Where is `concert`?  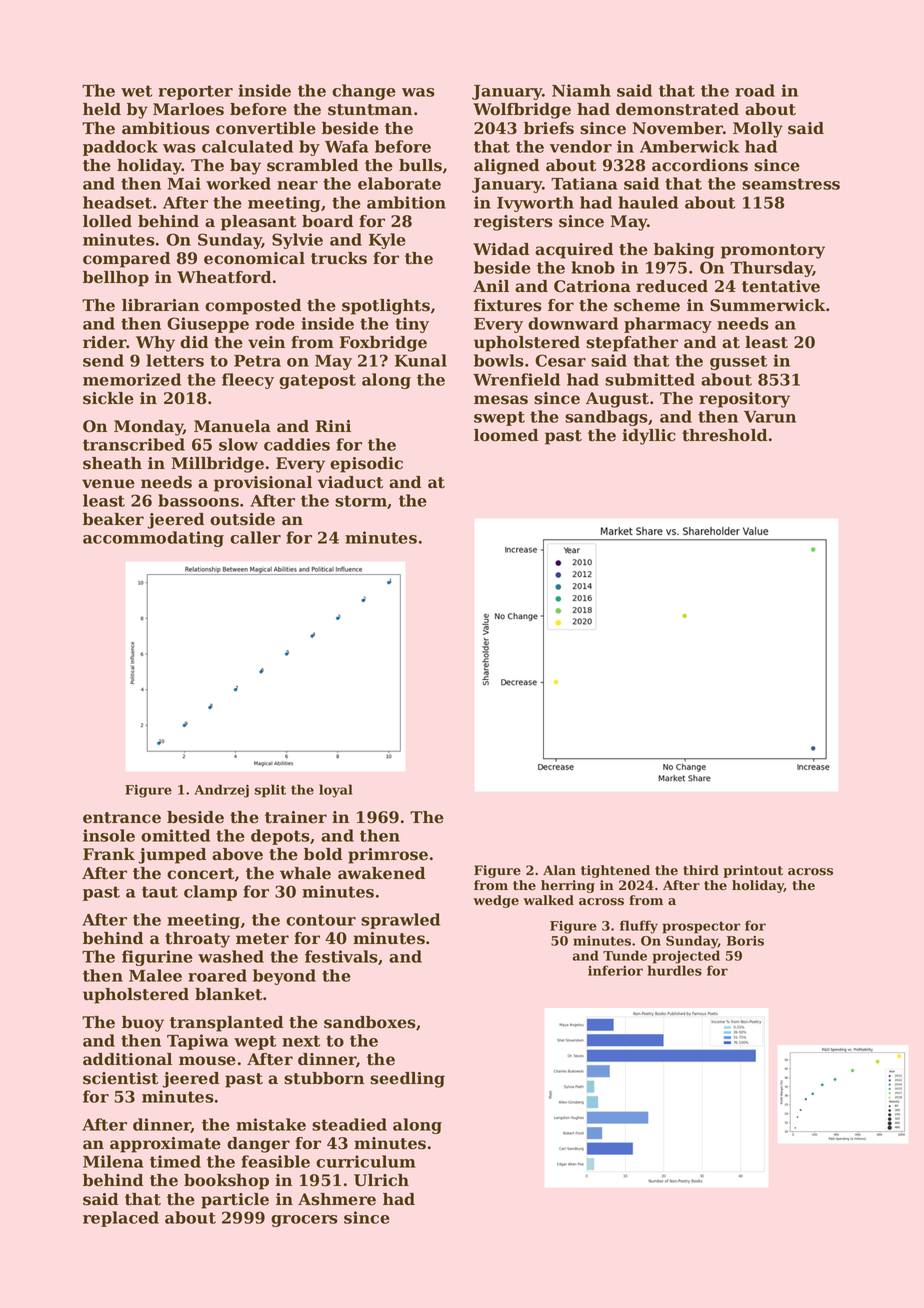
concert is located at coordinates (200, 874).
